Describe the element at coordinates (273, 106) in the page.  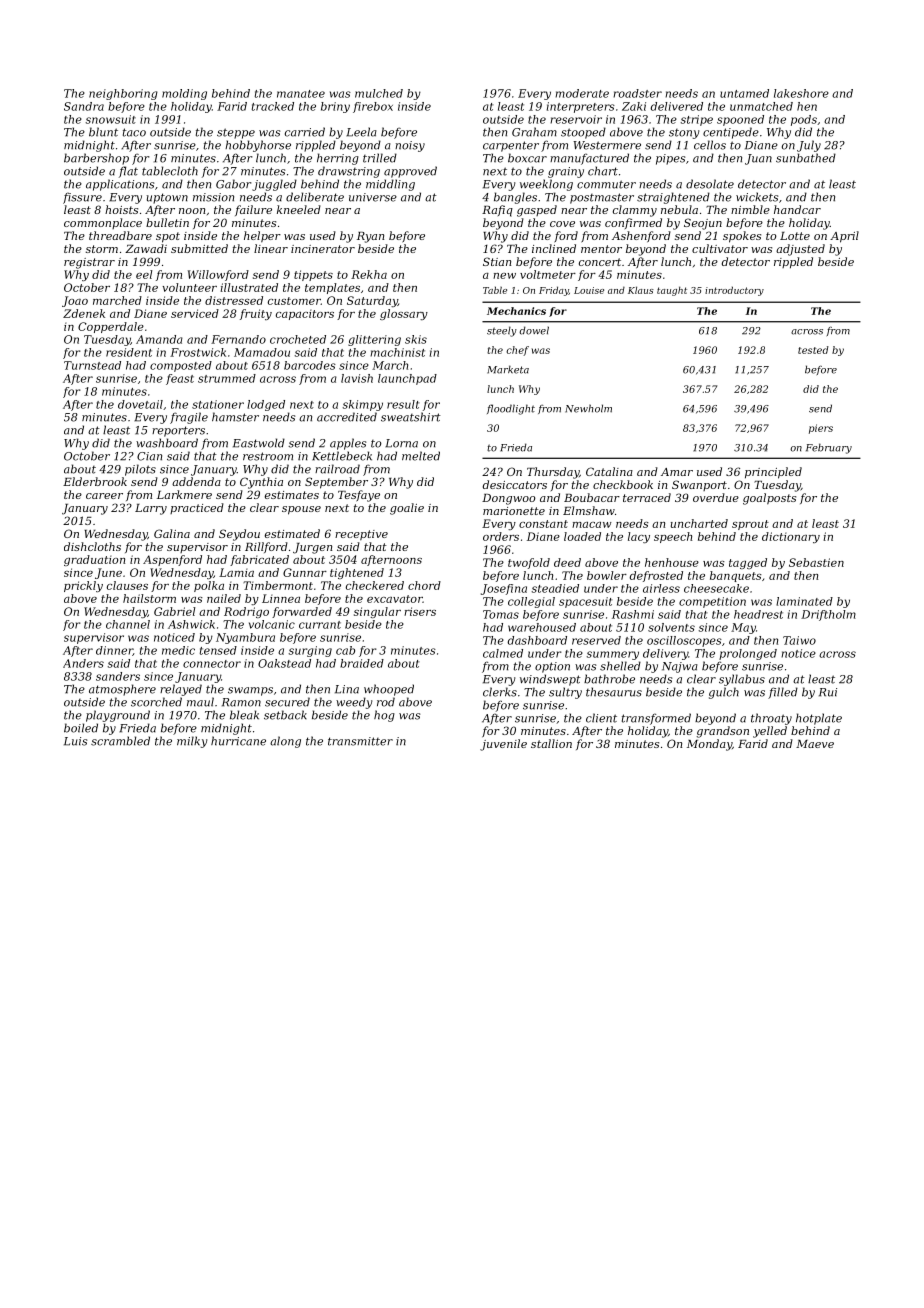
I see `tracked` at that location.
